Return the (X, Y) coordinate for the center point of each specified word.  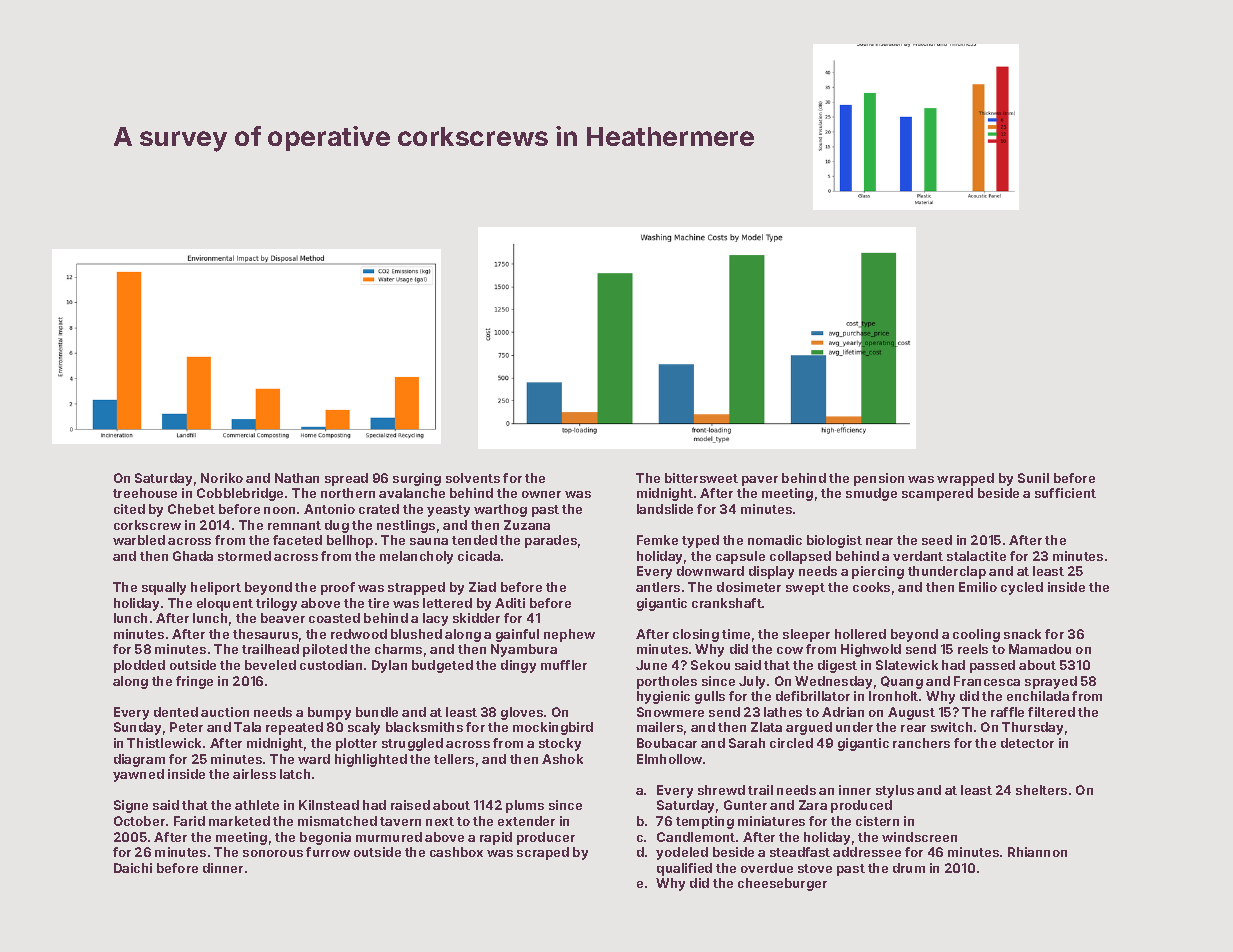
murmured (389, 837)
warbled (139, 540)
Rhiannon (1037, 852)
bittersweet (701, 478)
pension (879, 479)
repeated (294, 728)
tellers (454, 759)
